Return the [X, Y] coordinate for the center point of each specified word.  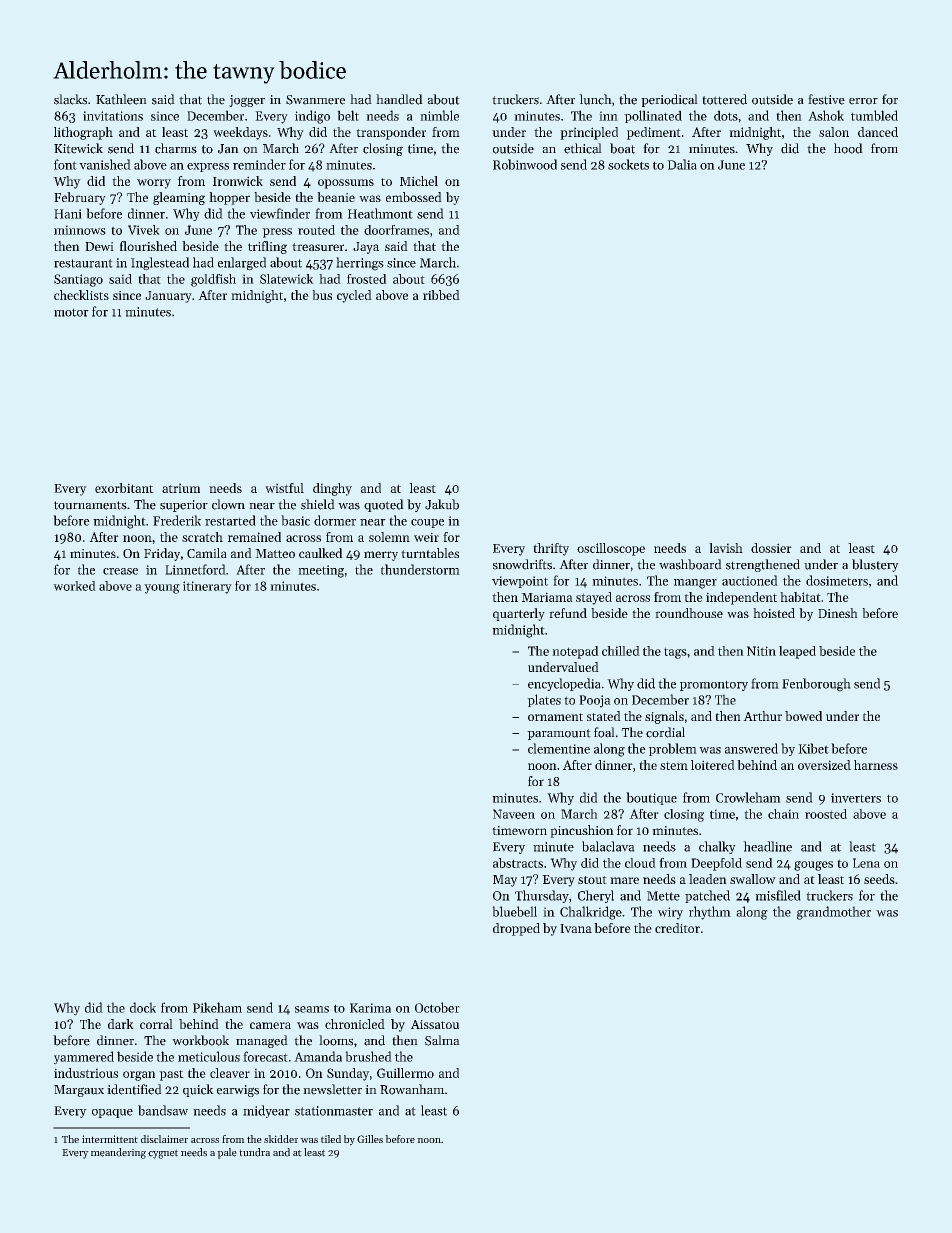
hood [848, 148]
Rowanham [412, 1089]
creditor [677, 928]
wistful [284, 488]
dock [143, 1007]
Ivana [576, 928]
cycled [354, 296]
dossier [771, 548]
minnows [80, 230]
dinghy [332, 489]
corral [156, 1024]
